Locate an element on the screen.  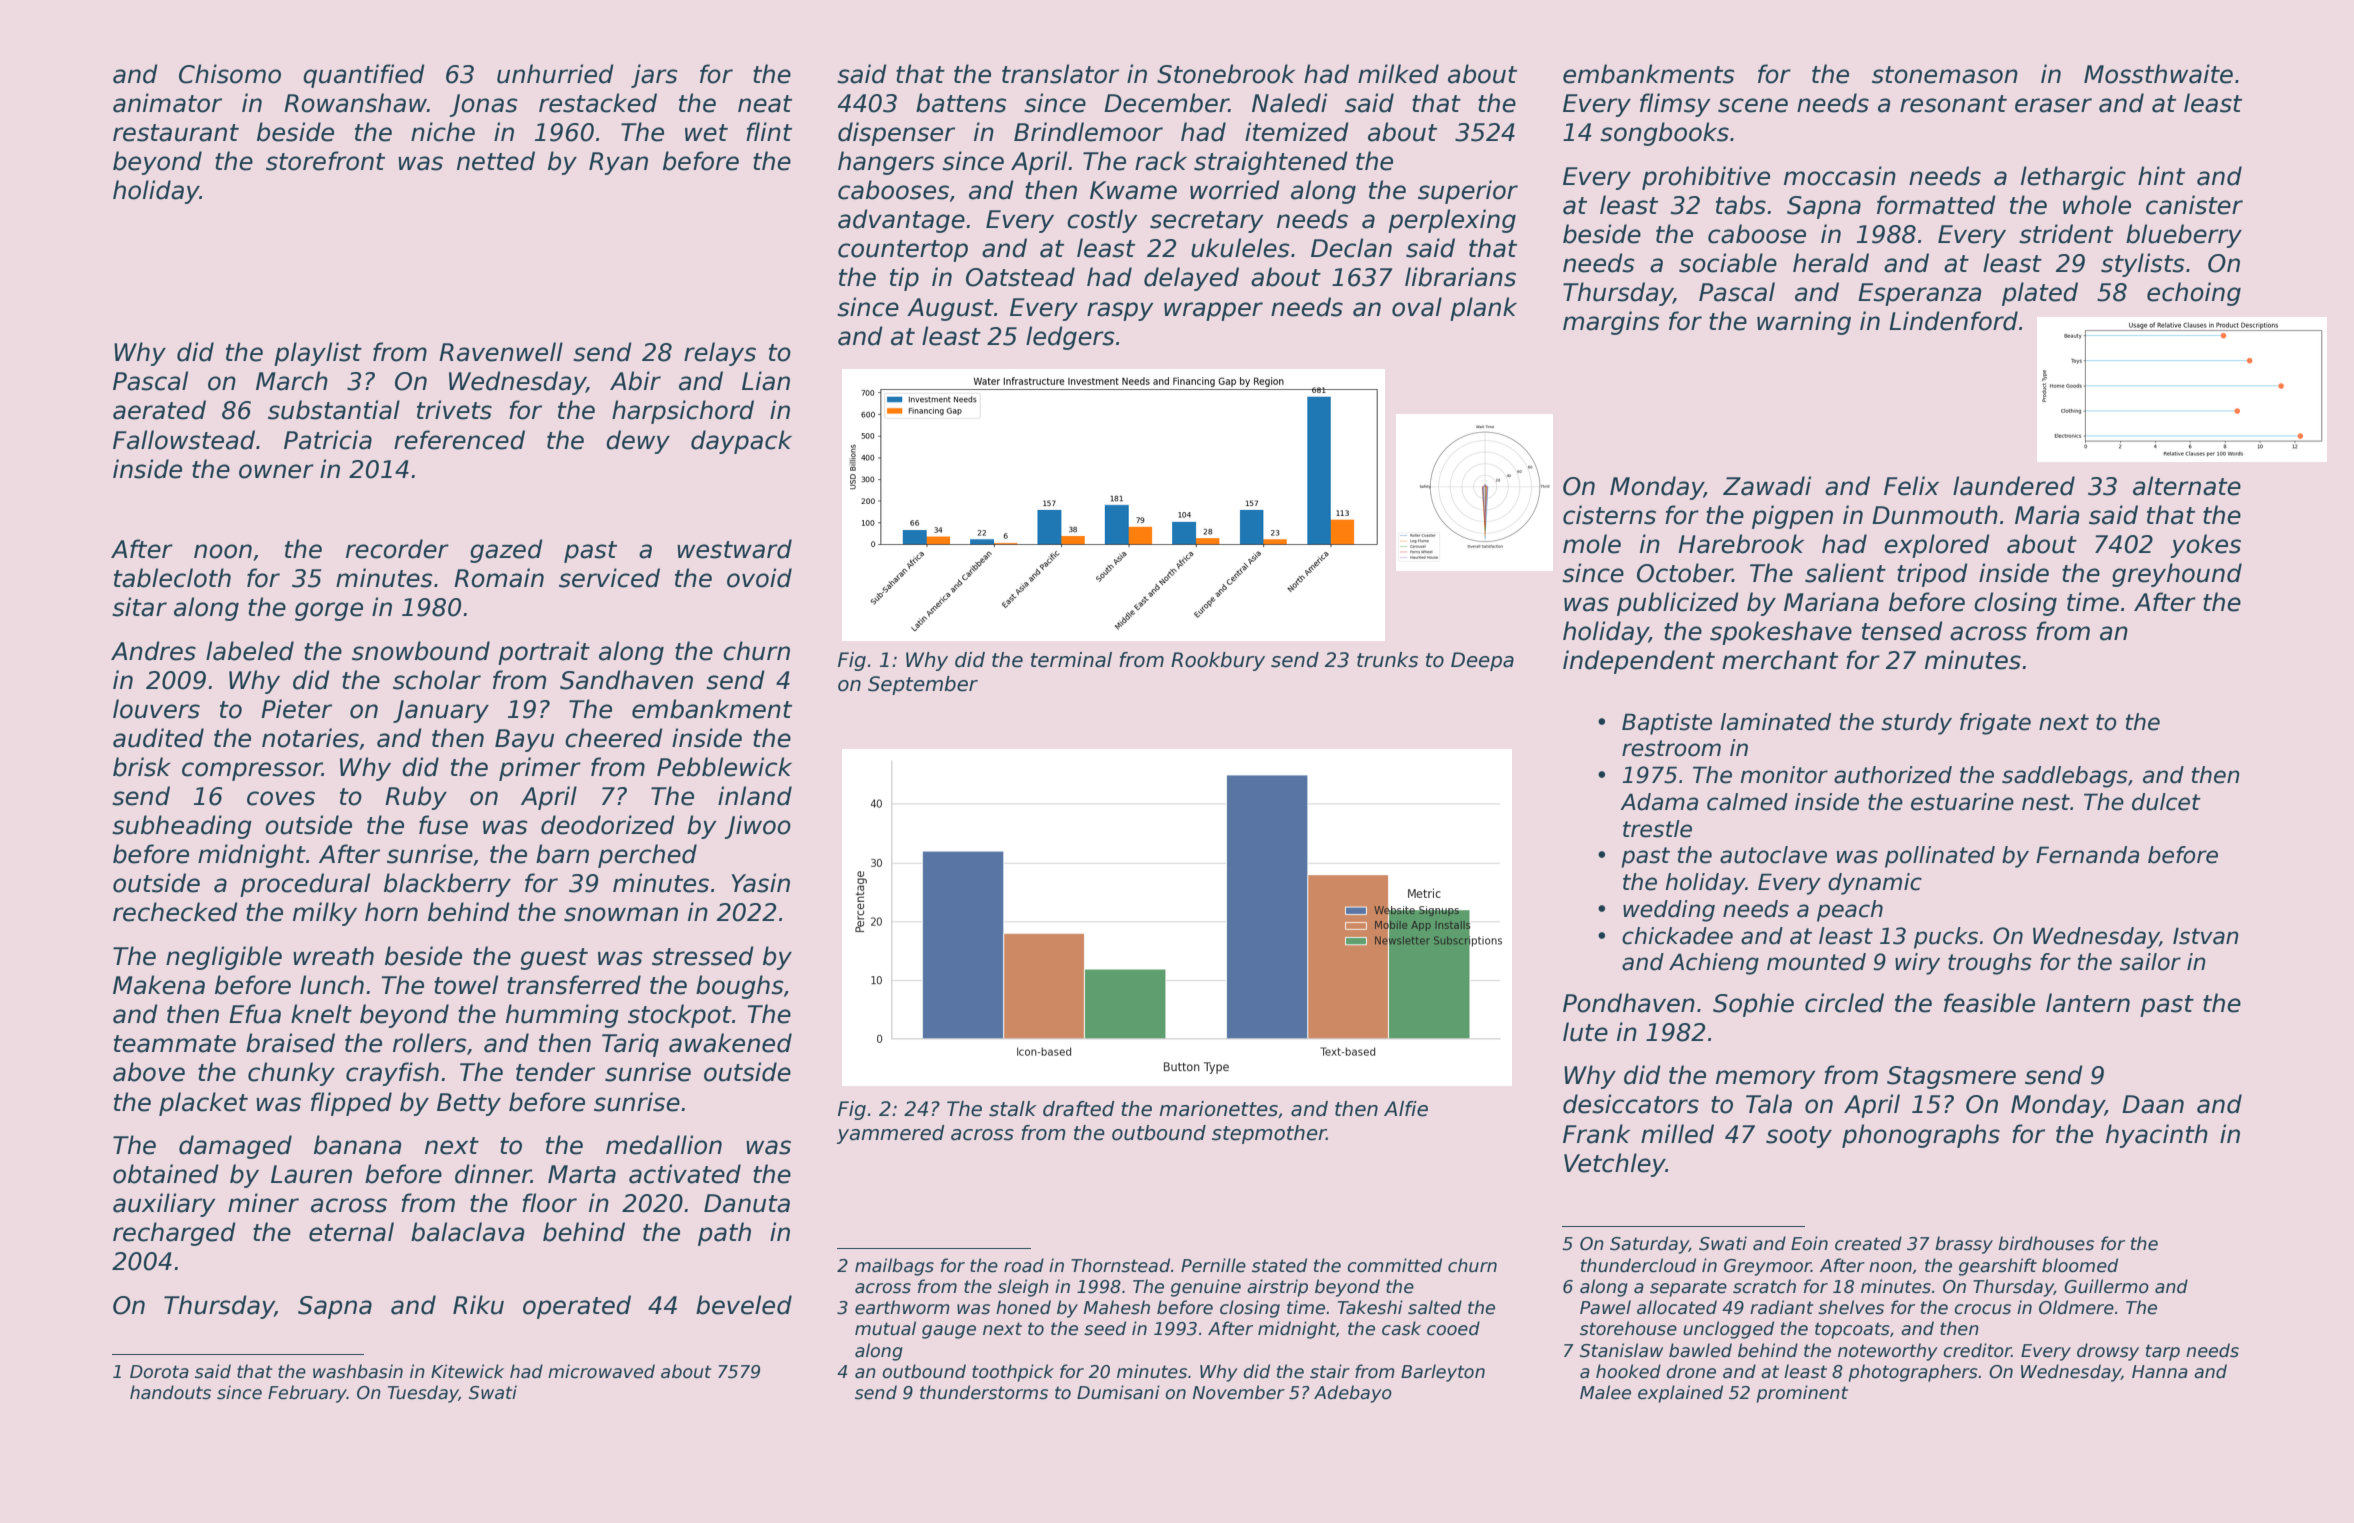
ovoid is located at coordinates (759, 578).
